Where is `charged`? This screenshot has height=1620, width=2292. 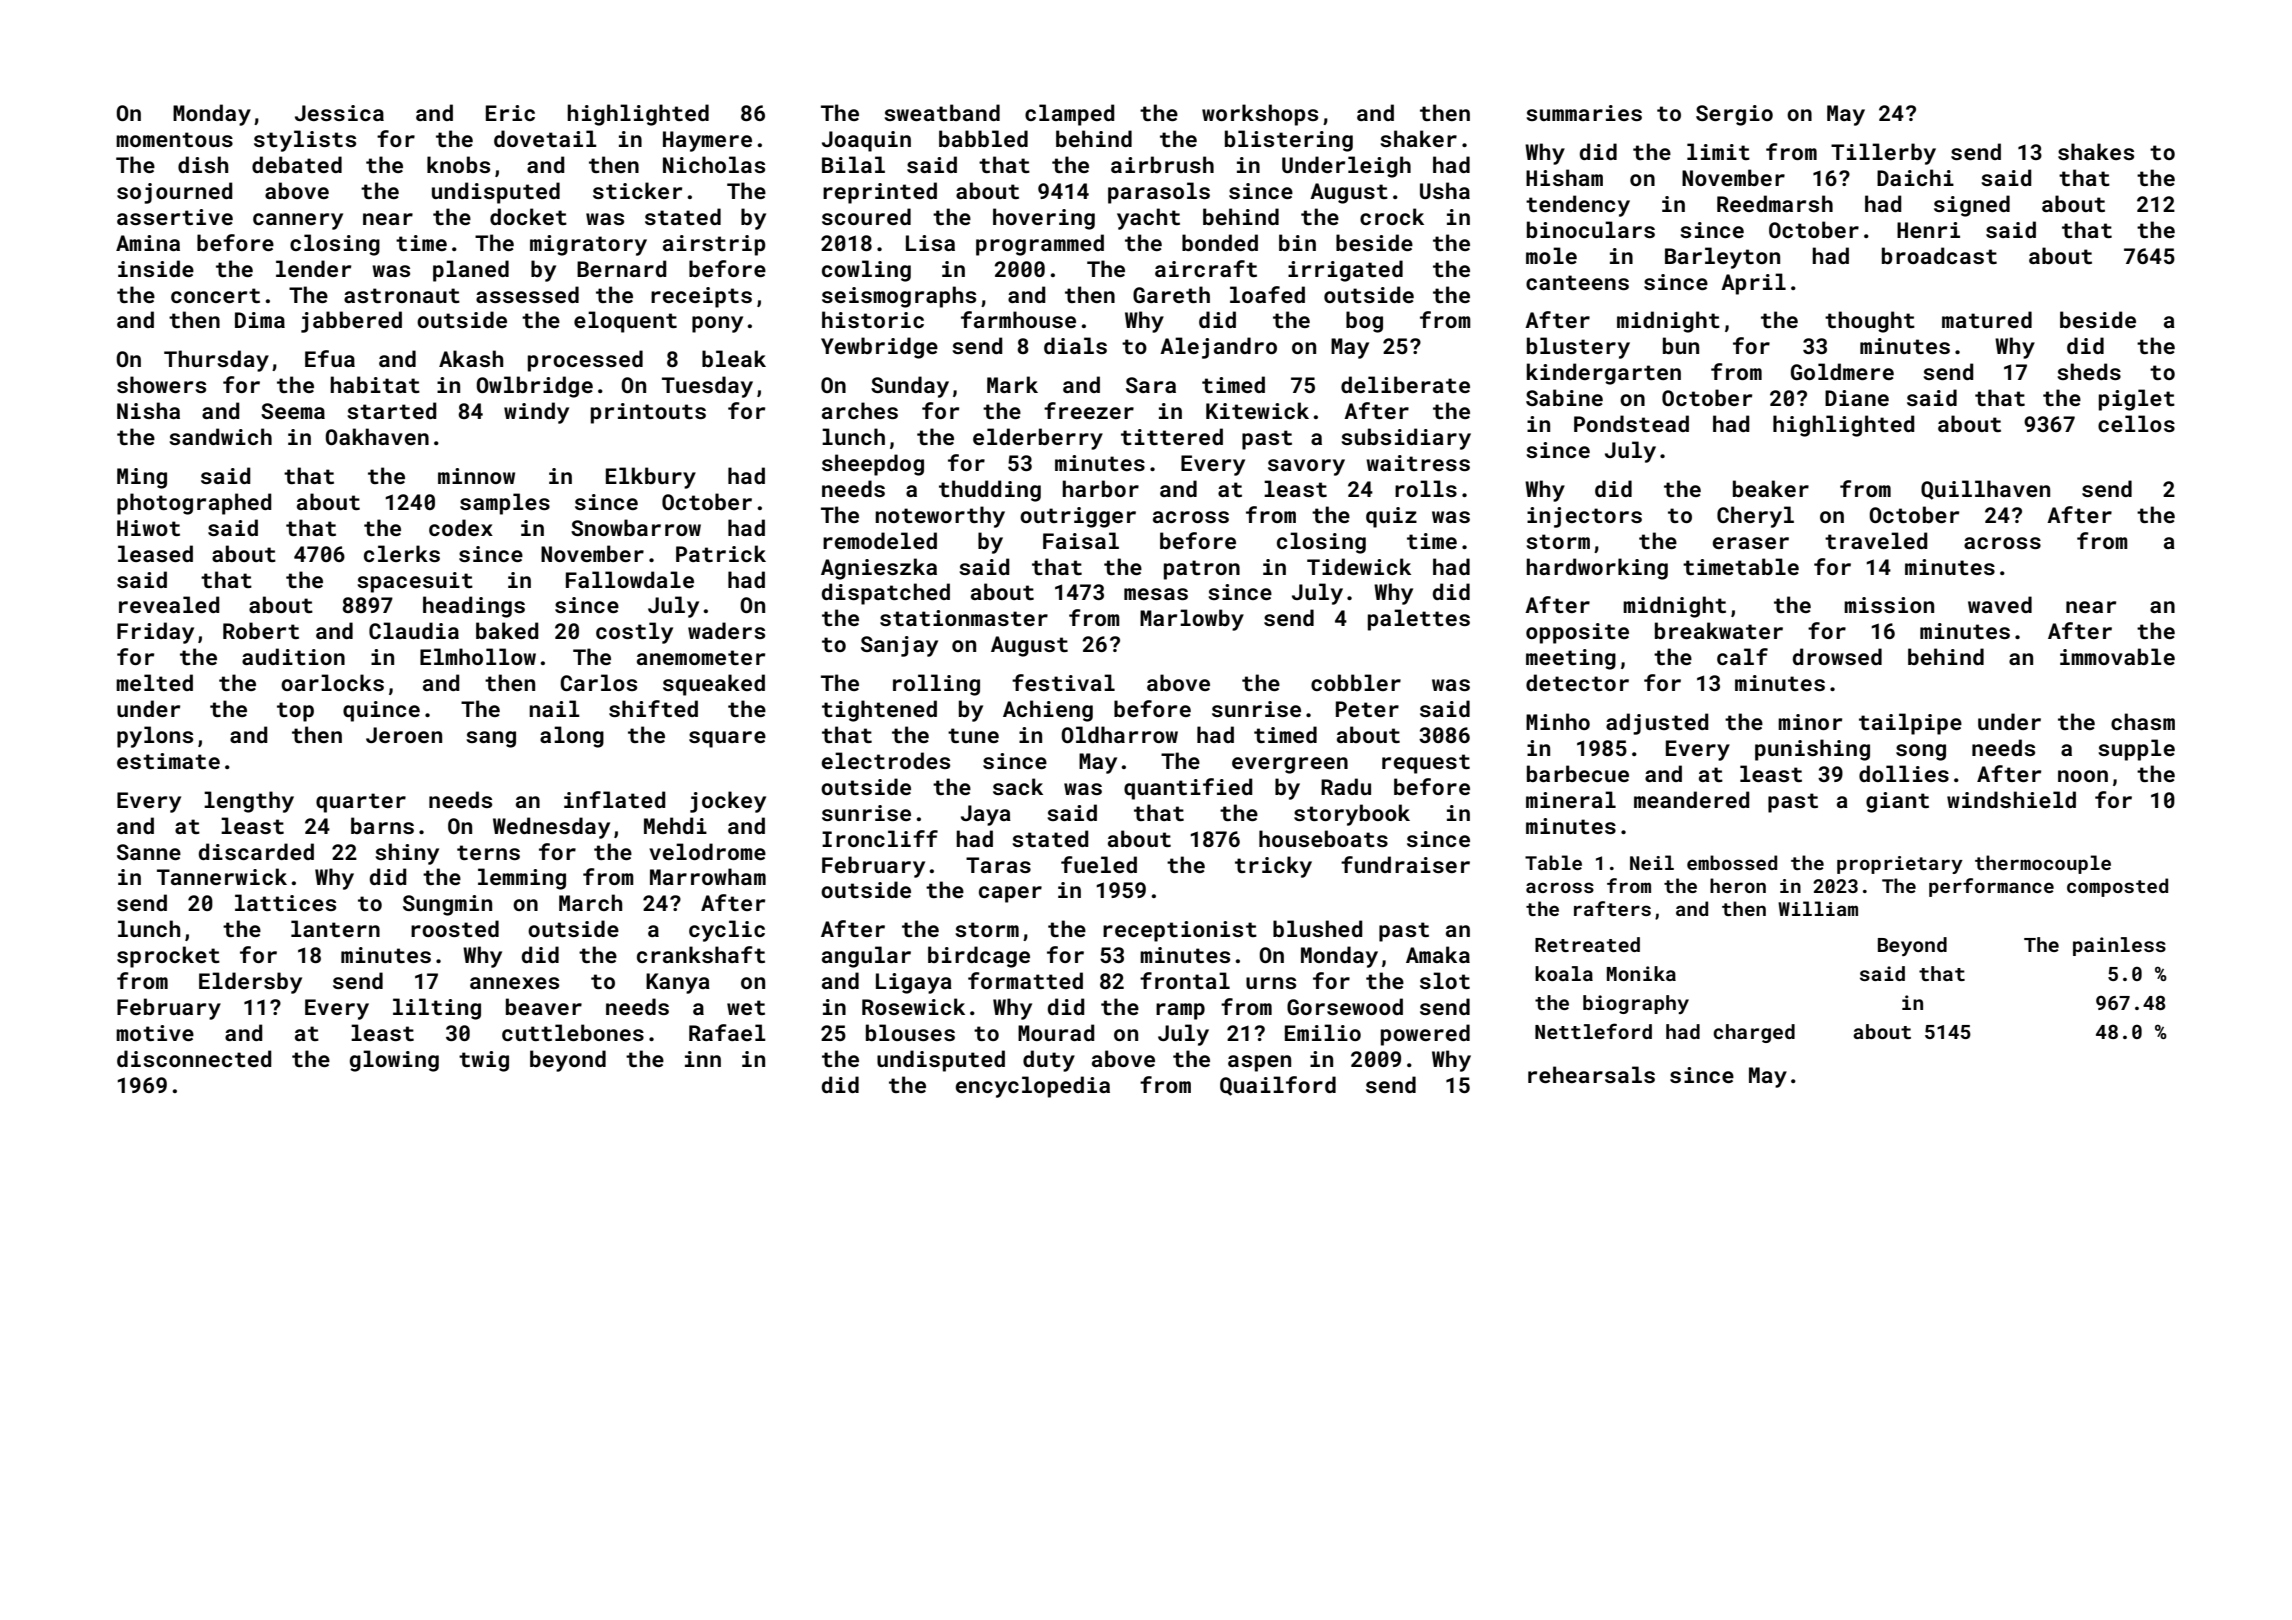
charged is located at coordinates (1754, 1033).
